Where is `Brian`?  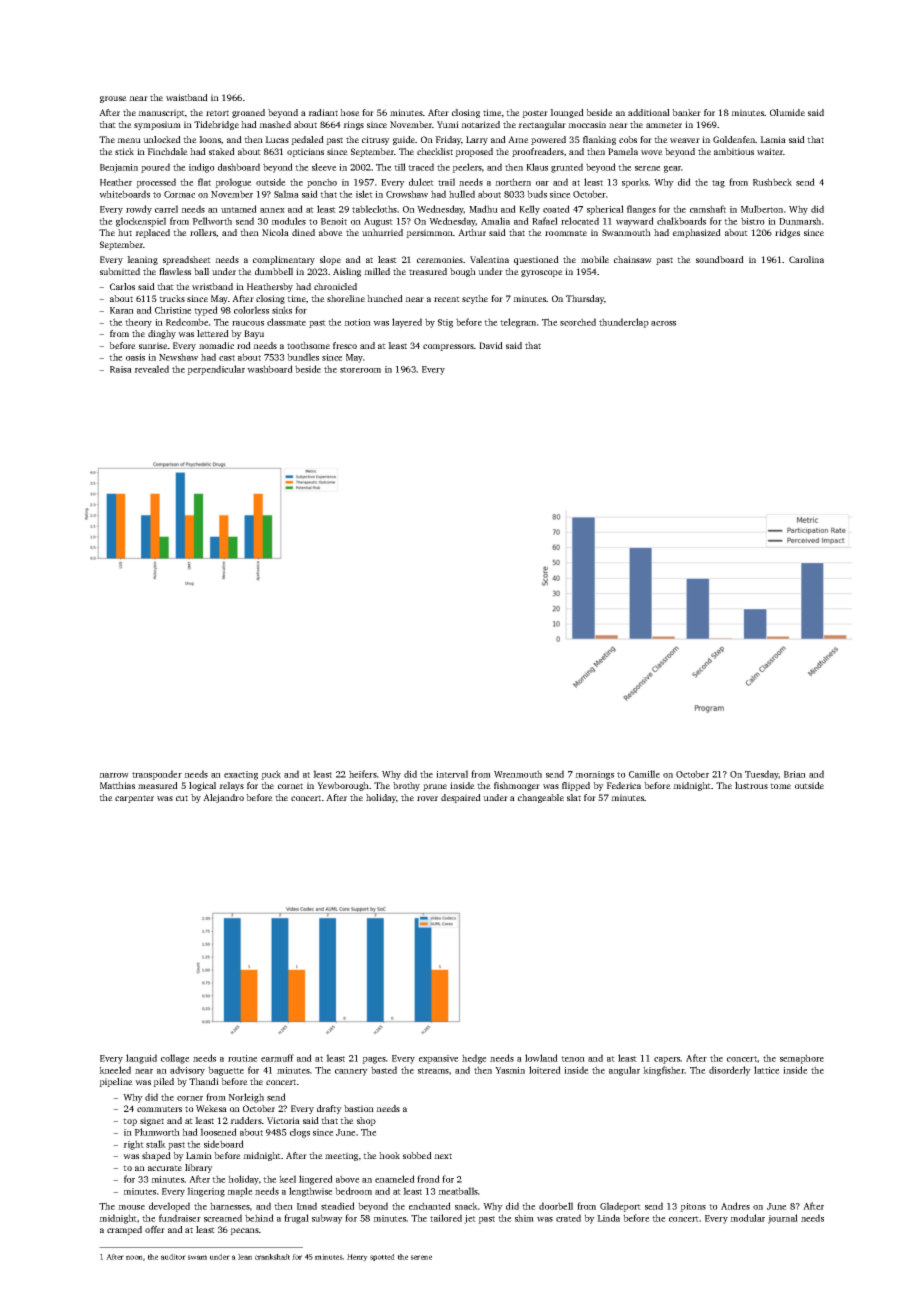
Brian is located at coordinates (795, 774).
